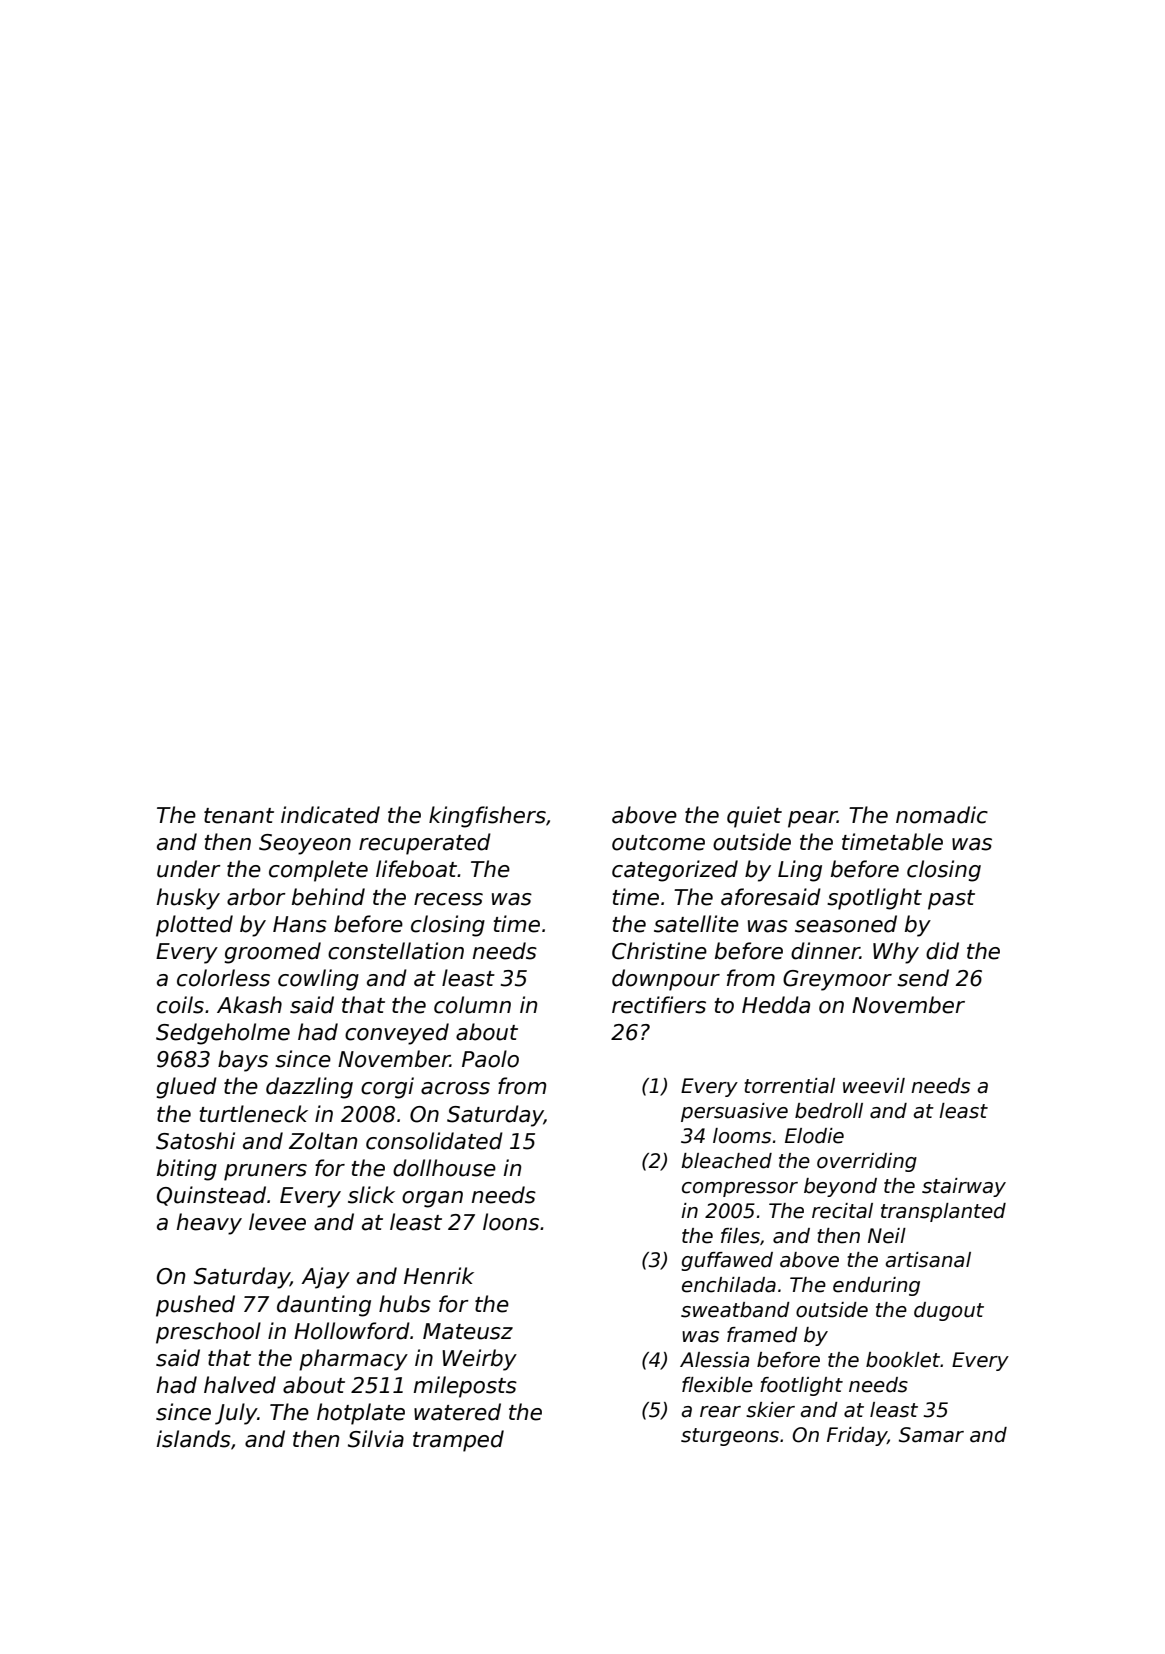 The height and width of the screenshot is (1654, 1165). What do you see at coordinates (903, 1360) in the screenshot?
I see `booklet` at bounding box center [903, 1360].
